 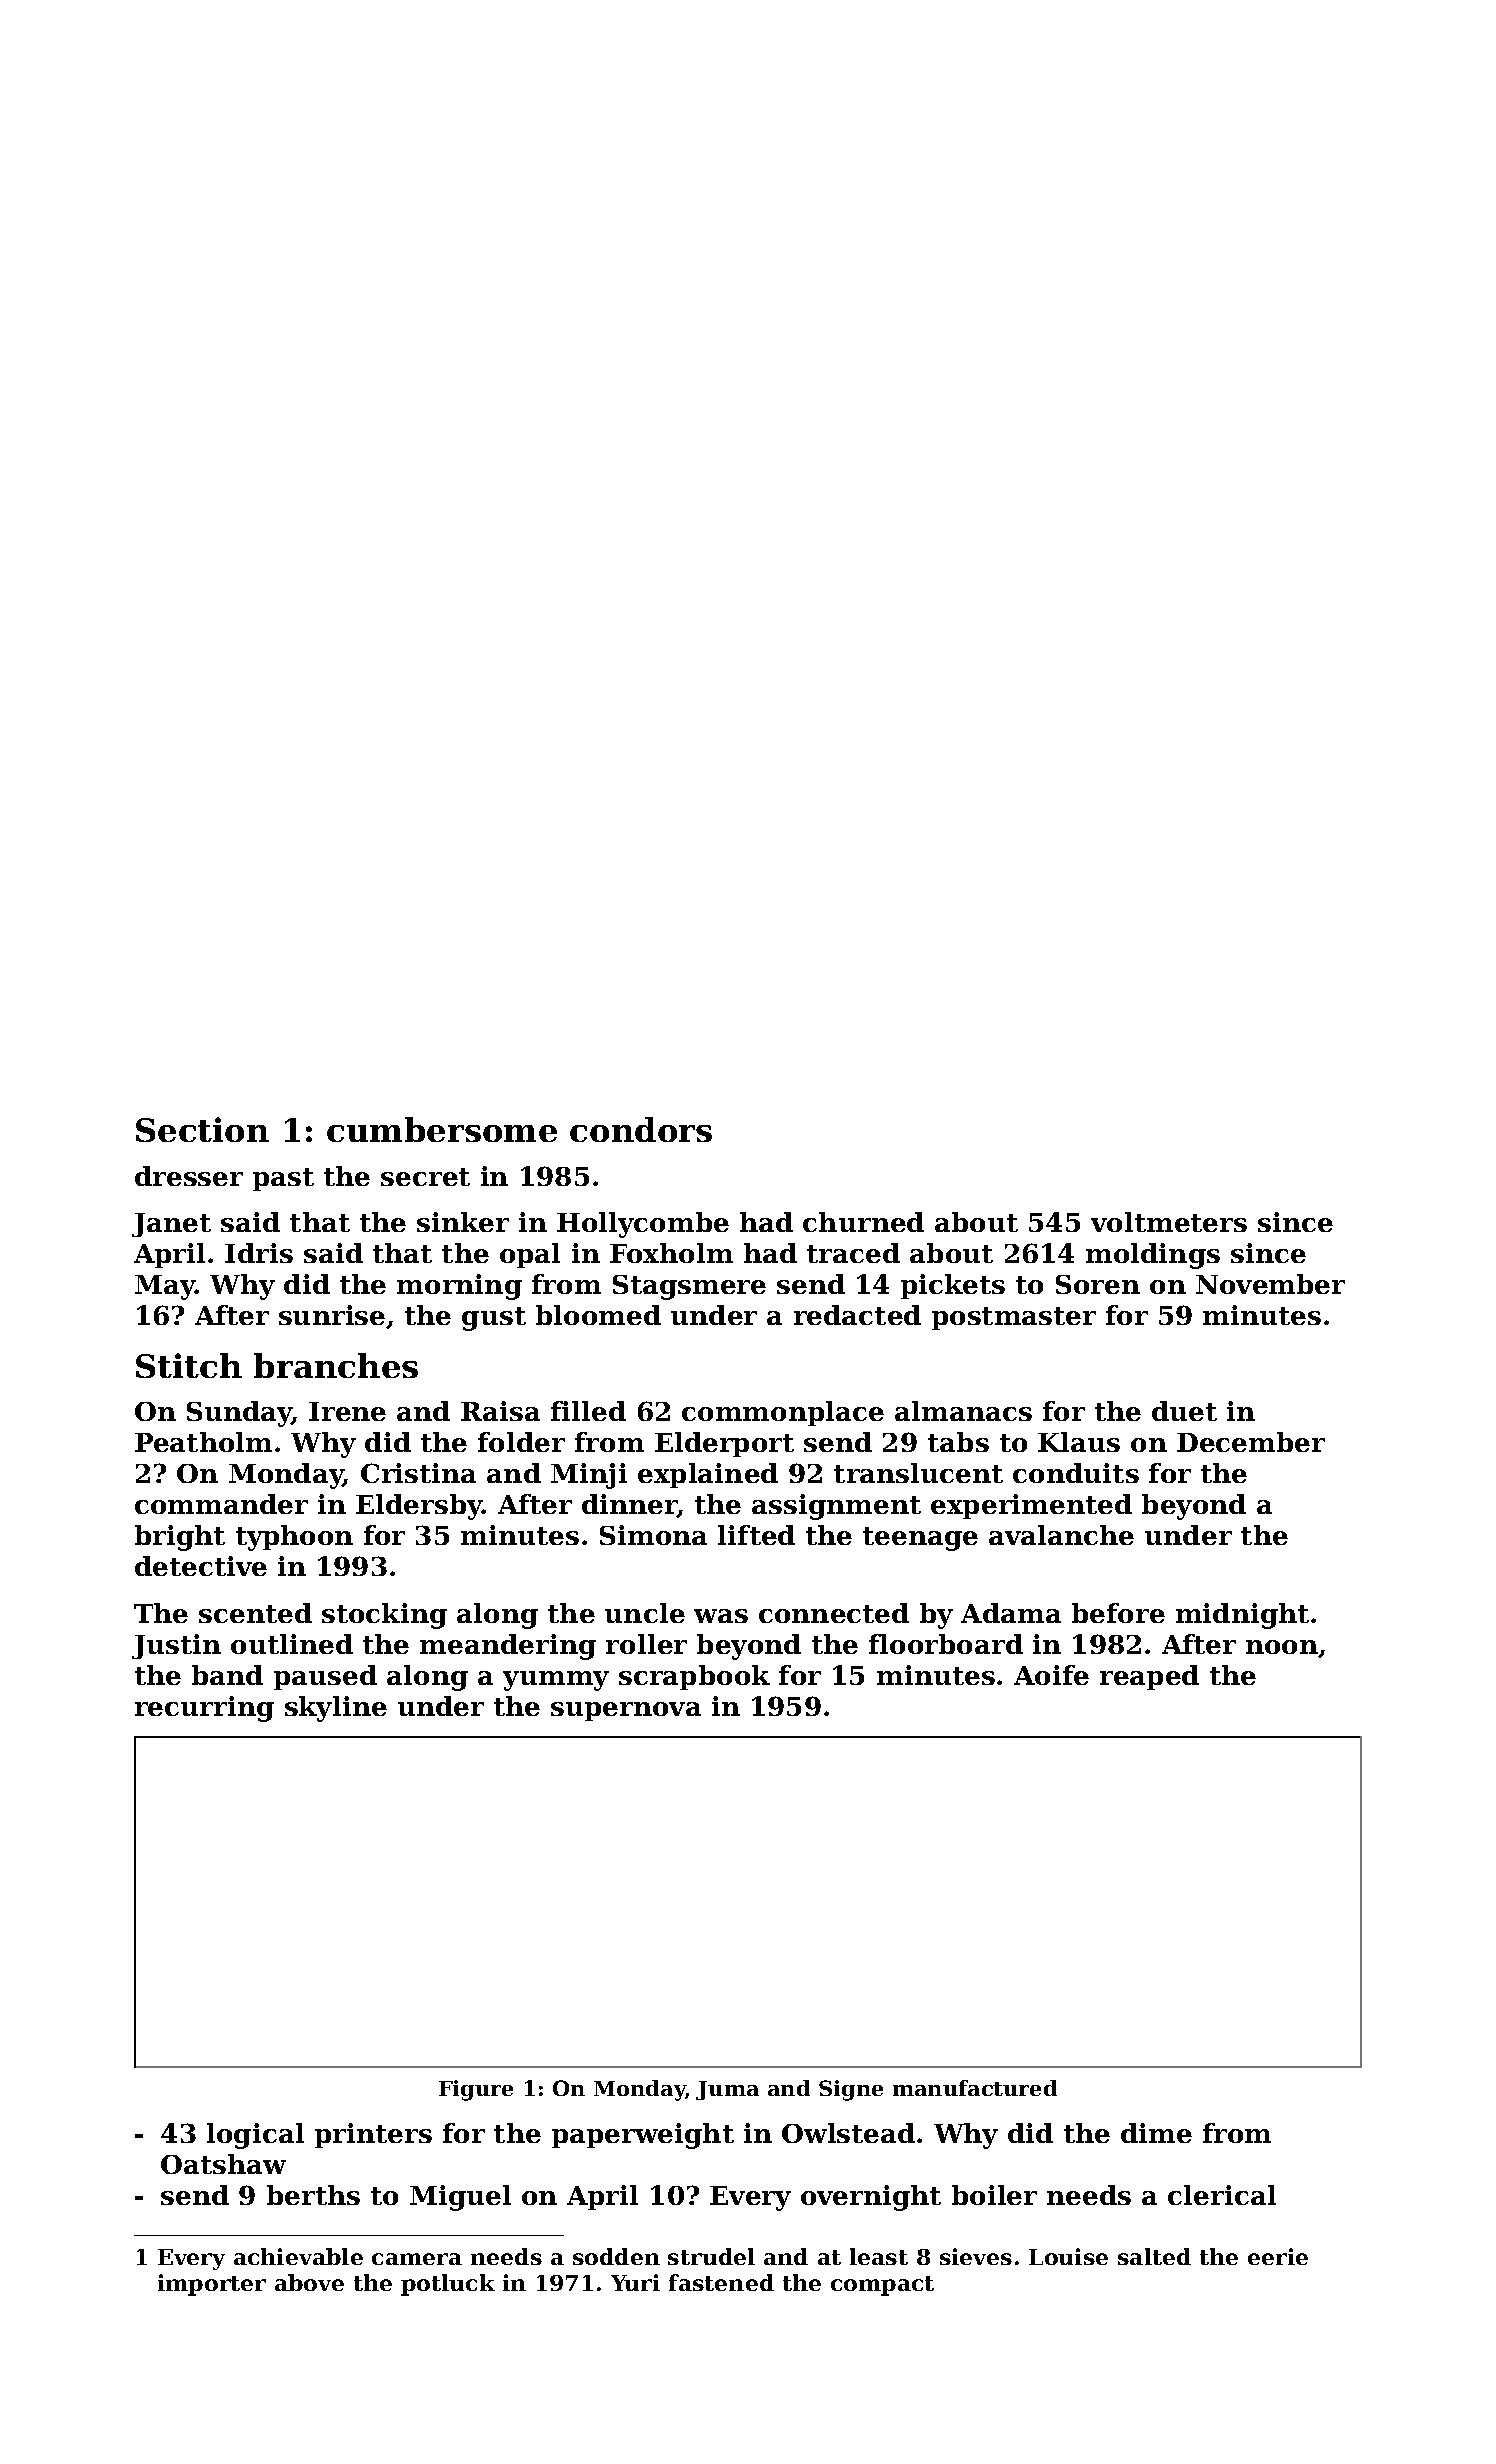 I want to click on dime, so click(x=1156, y=2133).
